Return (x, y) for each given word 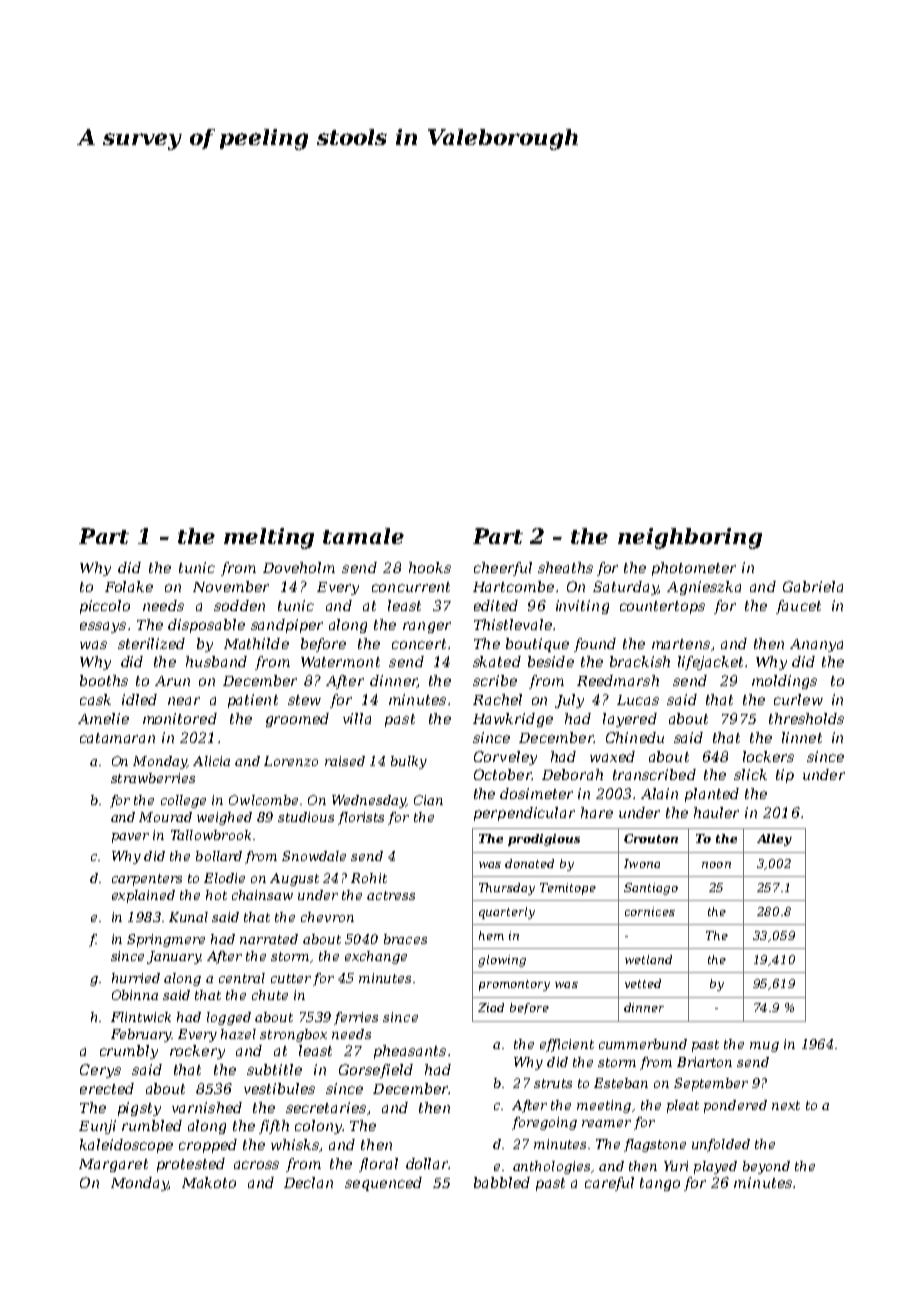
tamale (363, 536)
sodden (239, 605)
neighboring (690, 538)
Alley (774, 840)
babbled (502, 1182)
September (711, 1084)
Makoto (209, 1182)
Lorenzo (291, 761)
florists (361, 818)
